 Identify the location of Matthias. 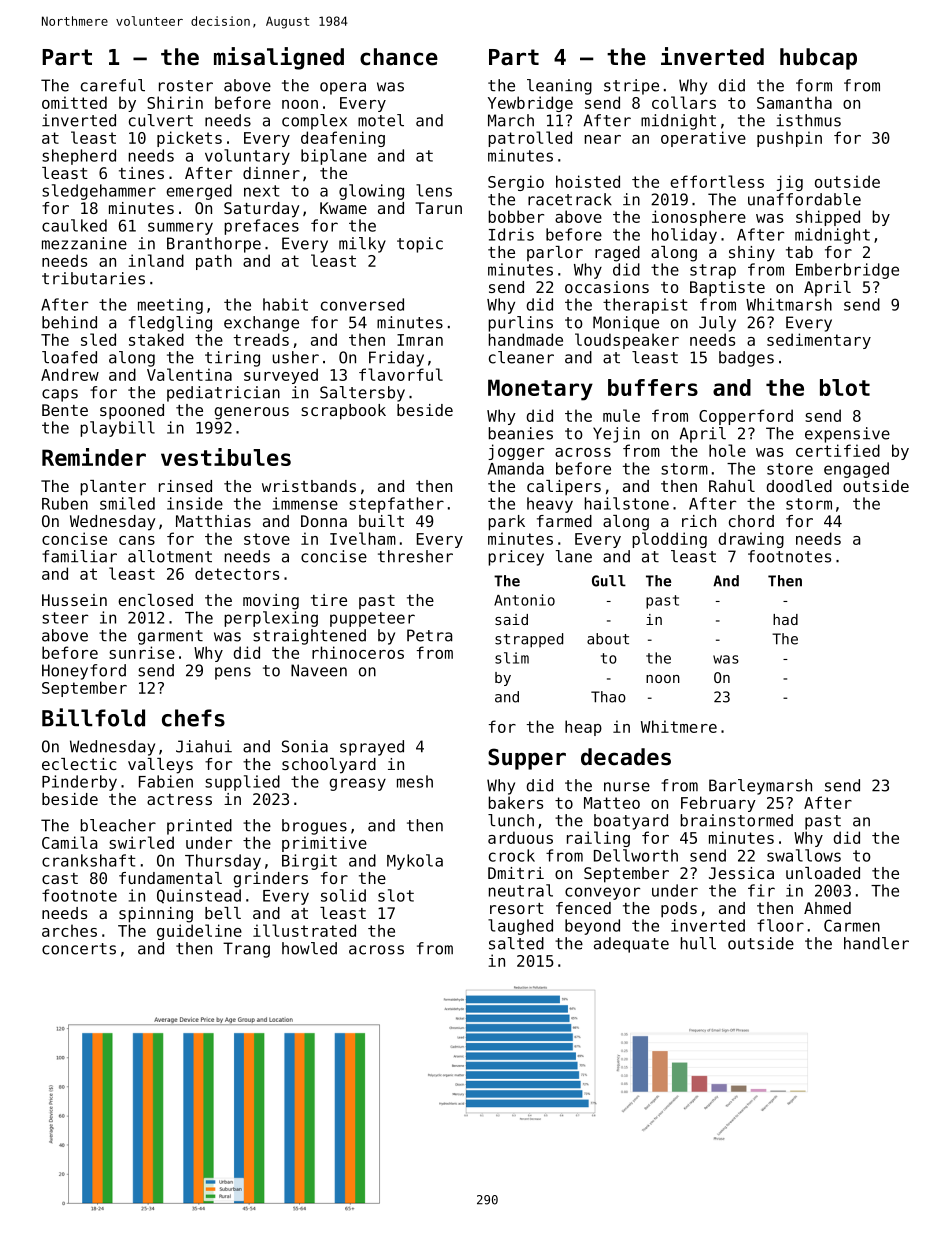
(213, 521).
